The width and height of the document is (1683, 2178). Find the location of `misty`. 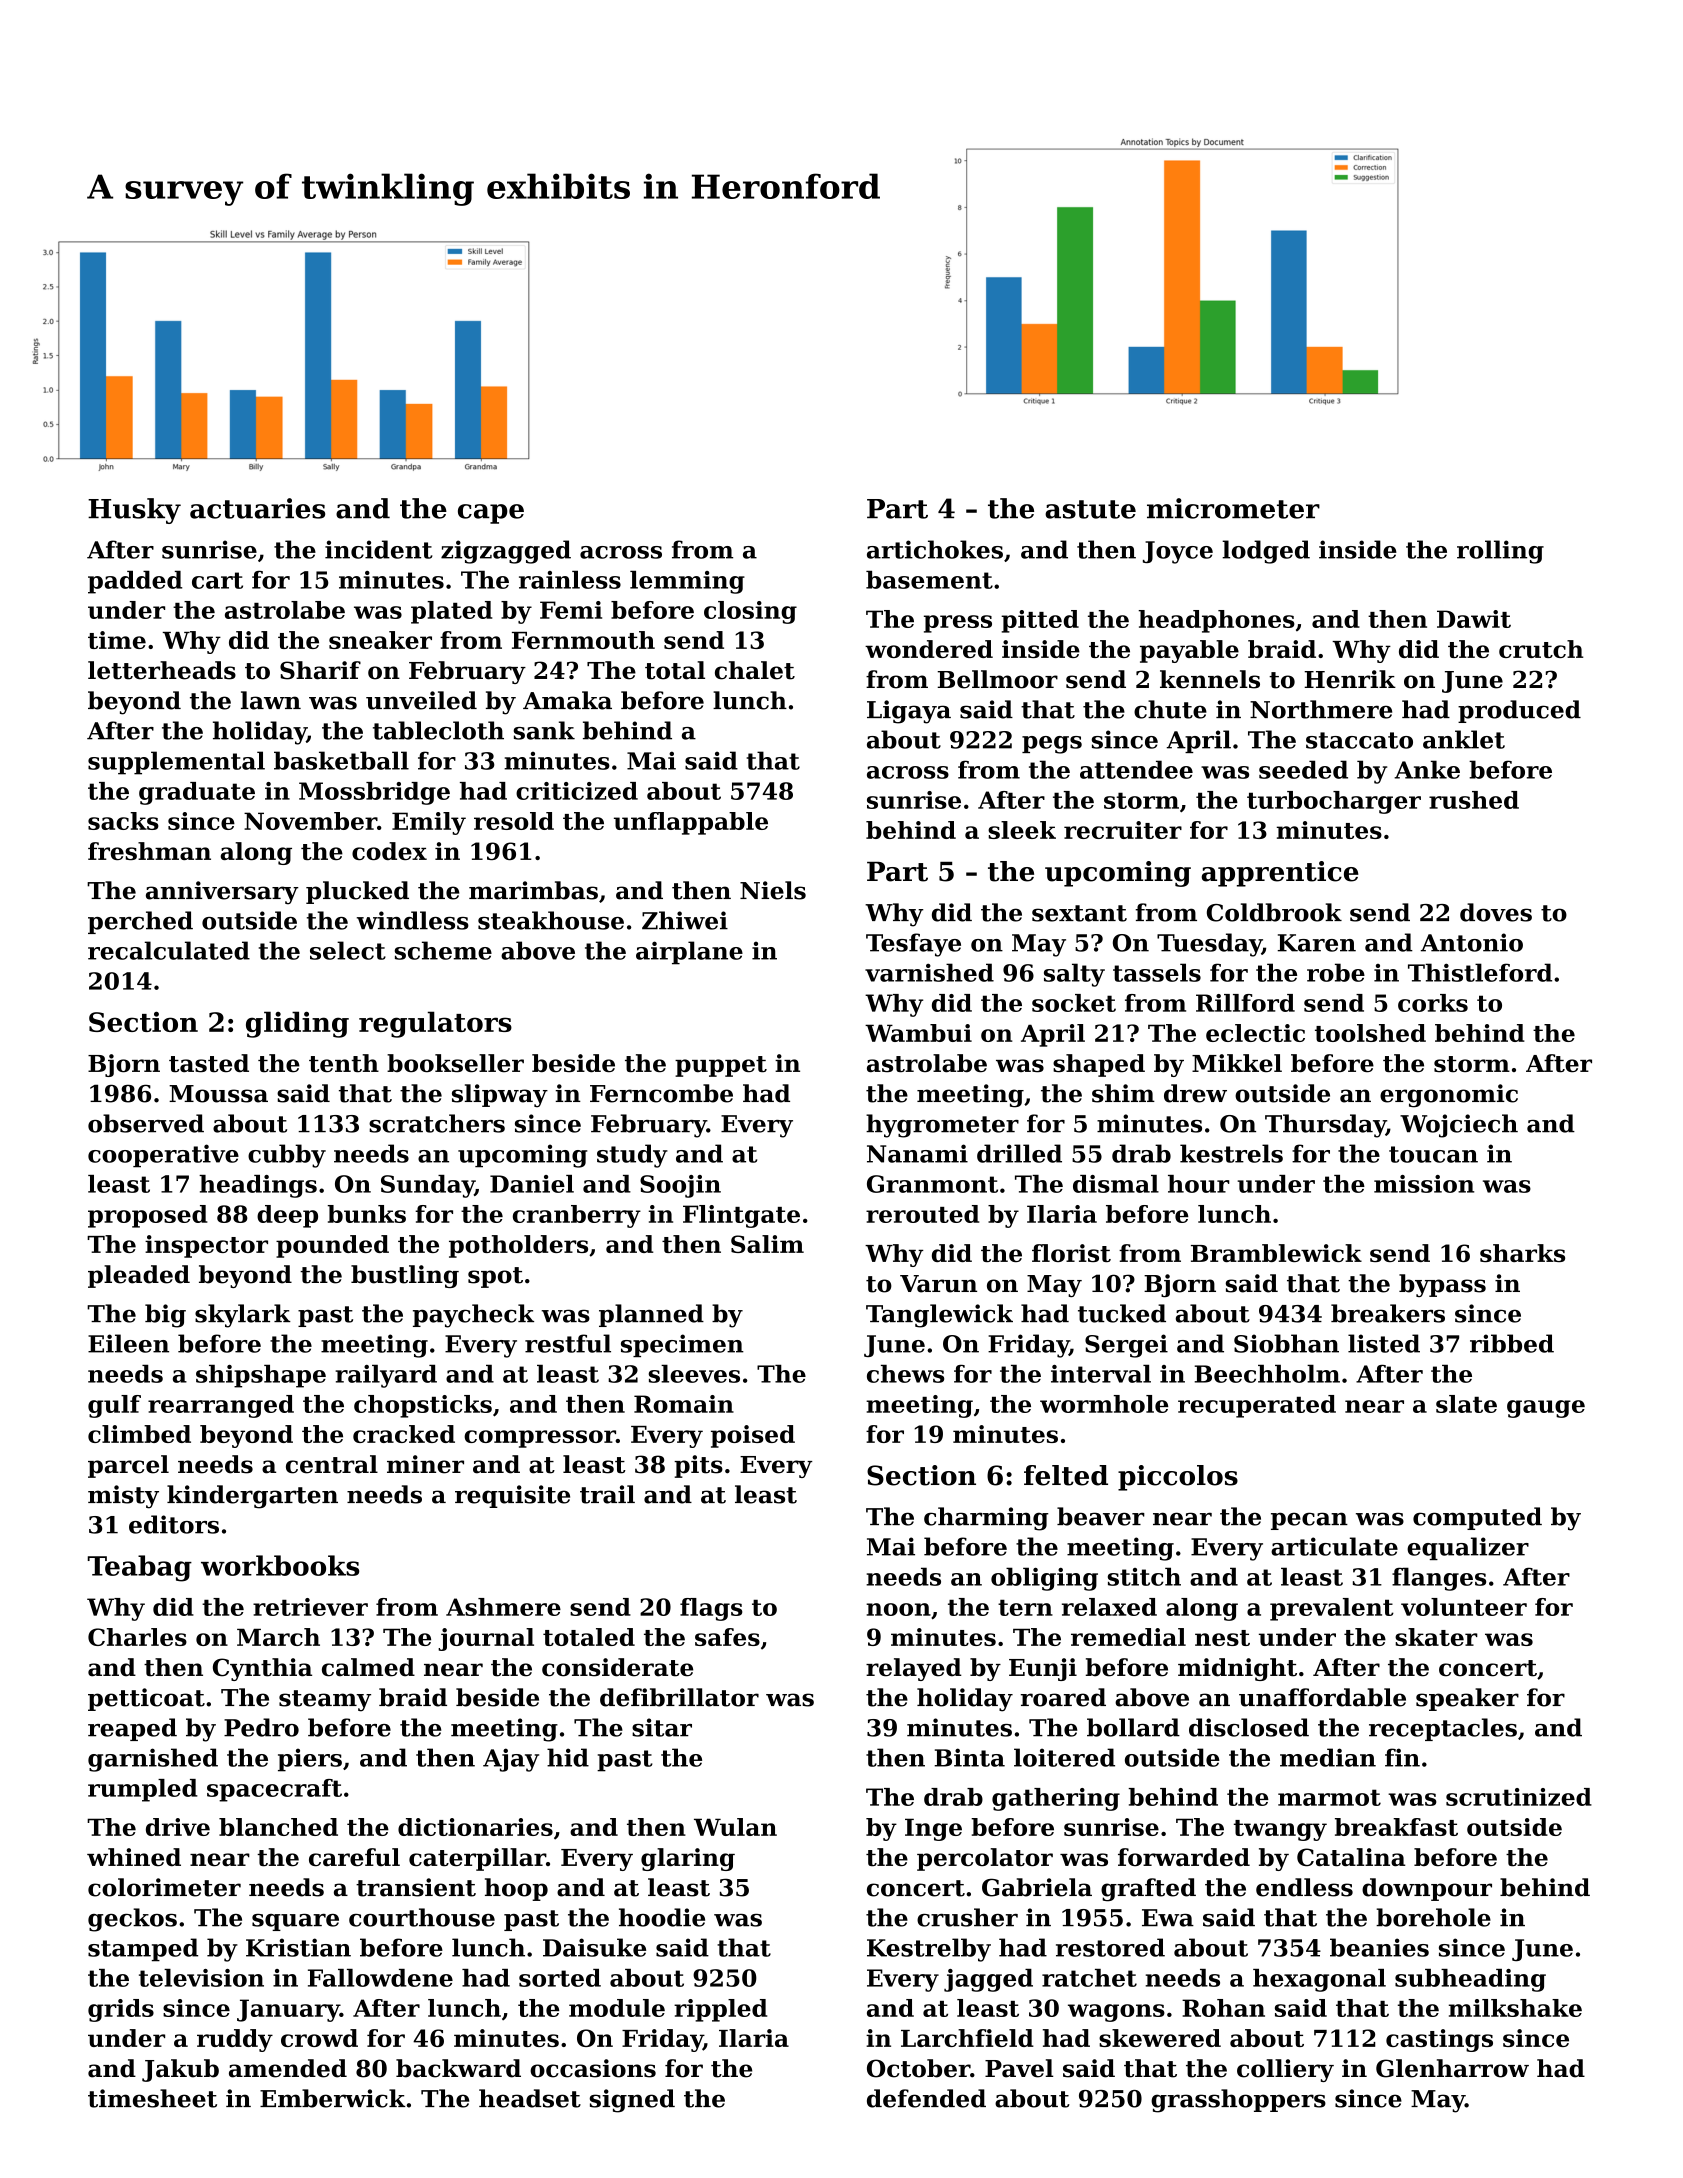

misty is located at coordinates (123, 1497).
